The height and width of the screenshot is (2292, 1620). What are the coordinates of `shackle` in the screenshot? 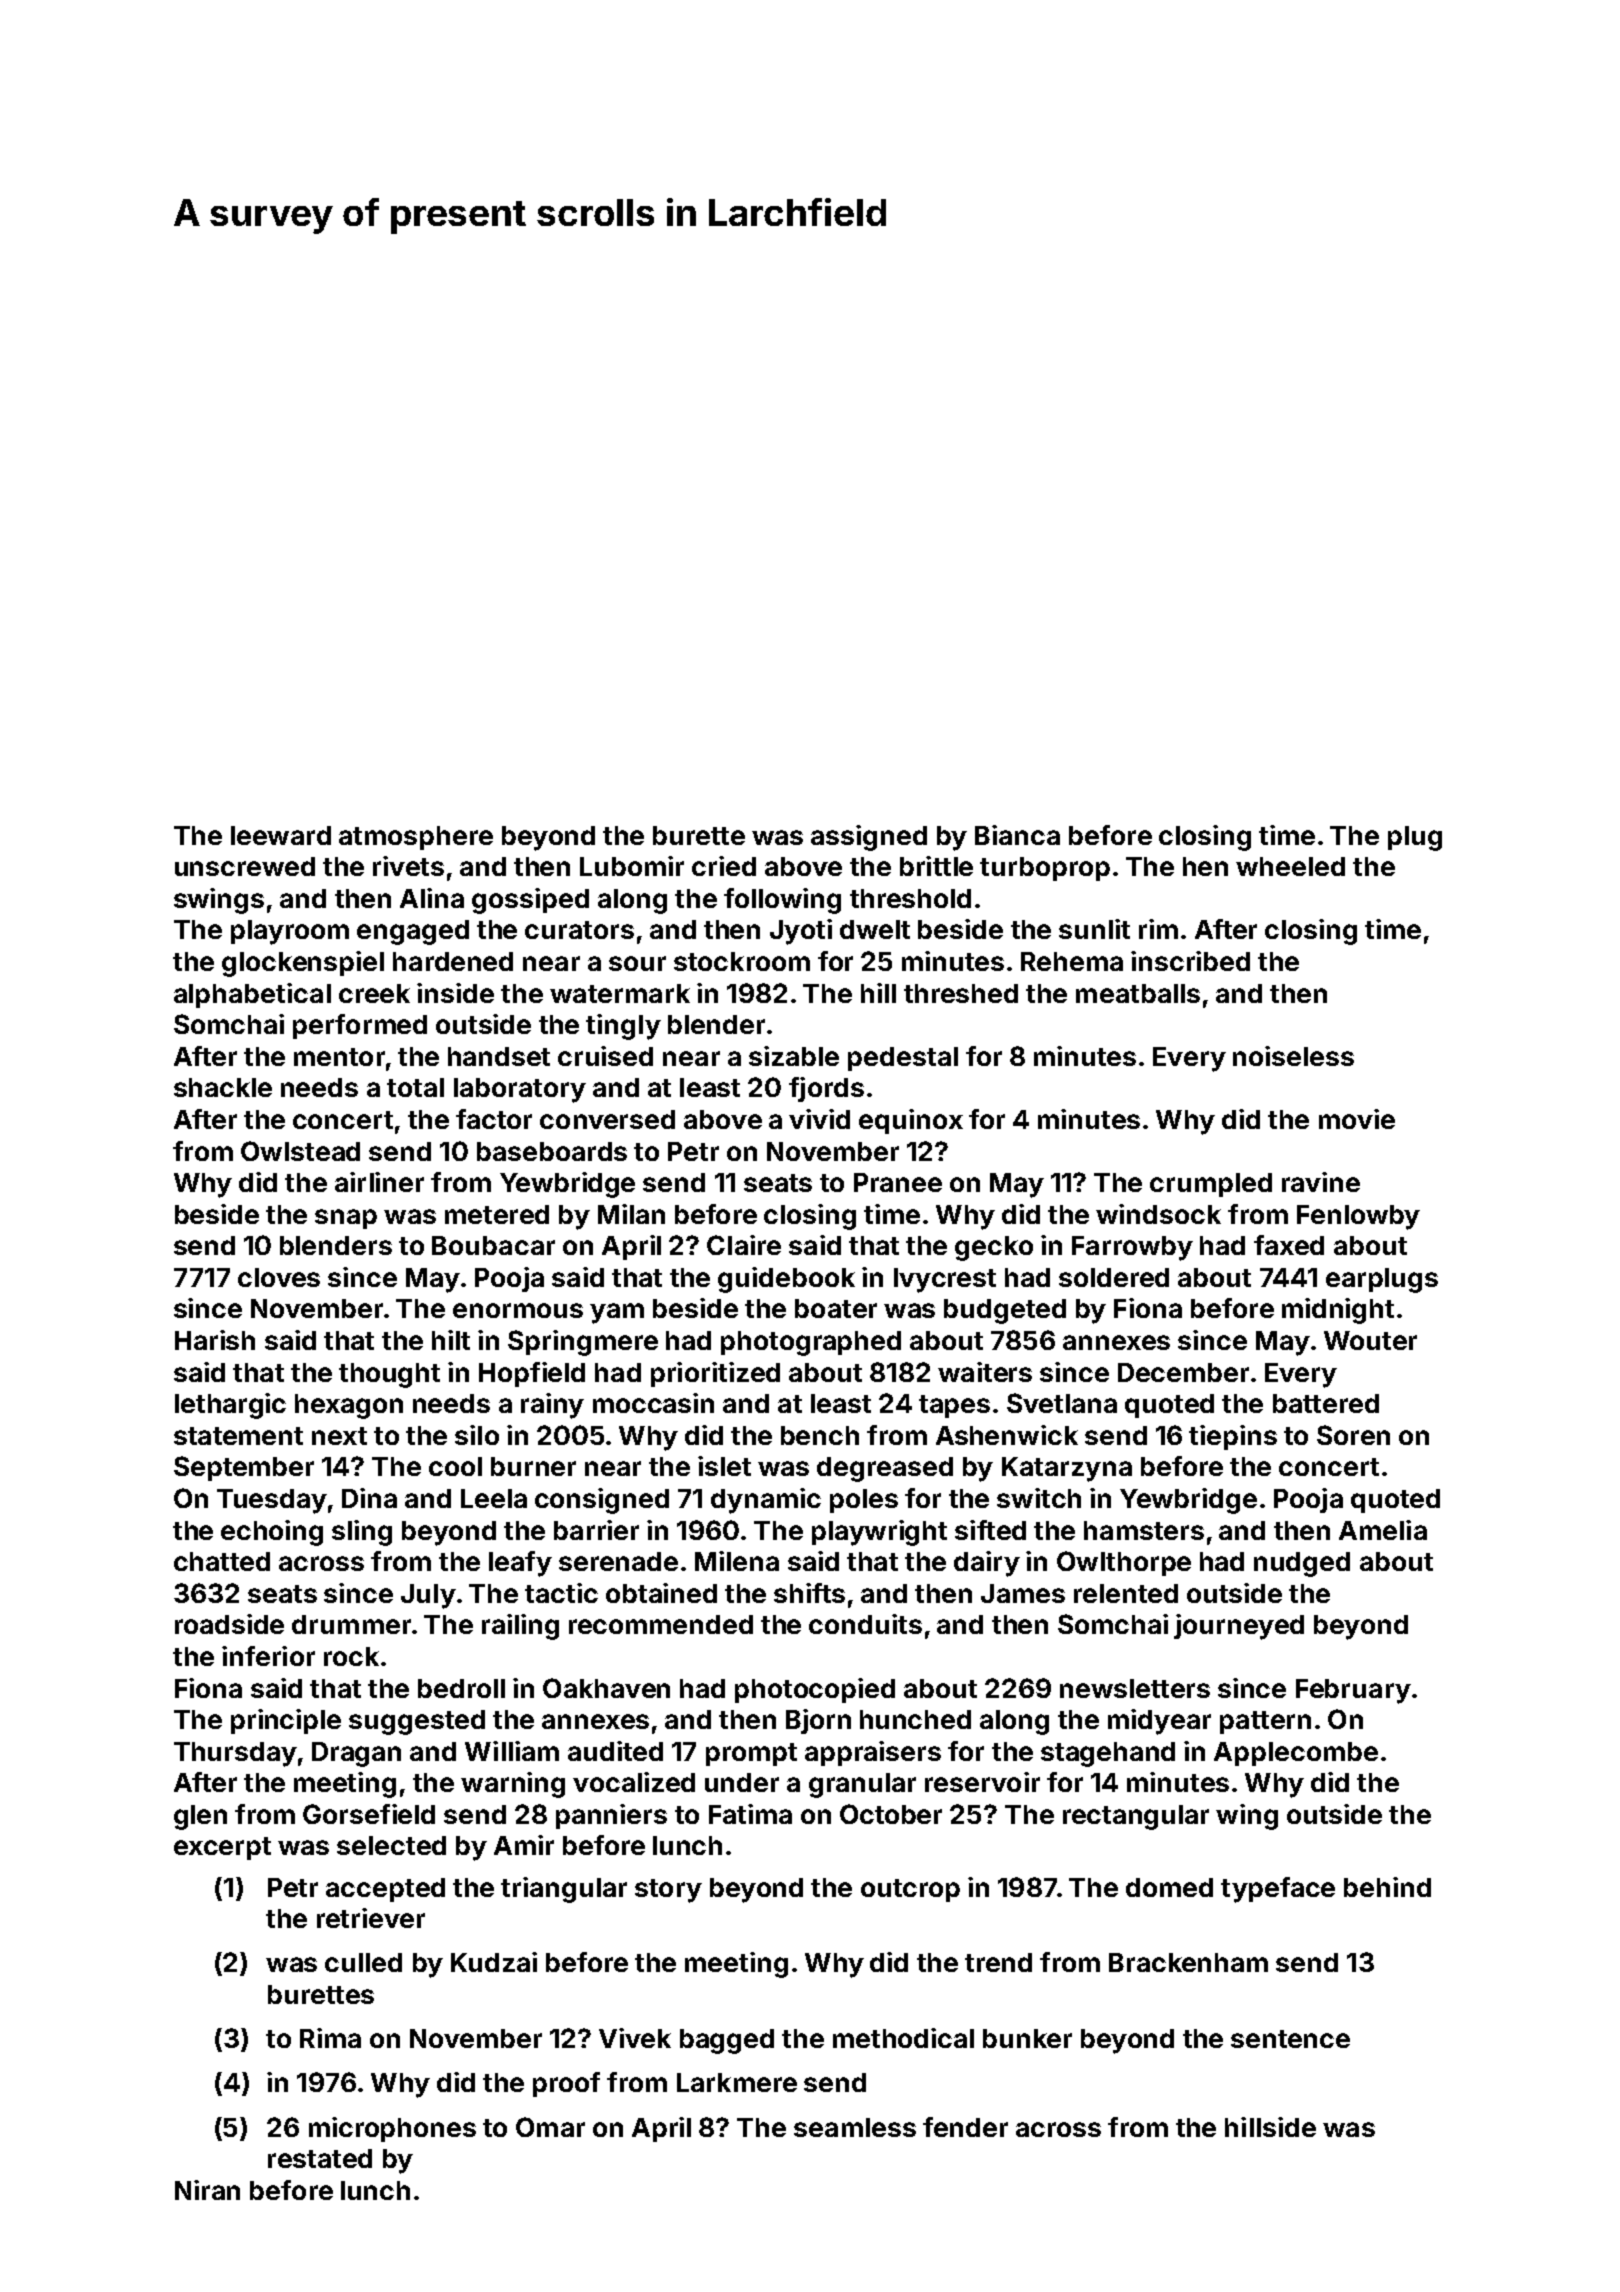 It's located at (223, 1087).
